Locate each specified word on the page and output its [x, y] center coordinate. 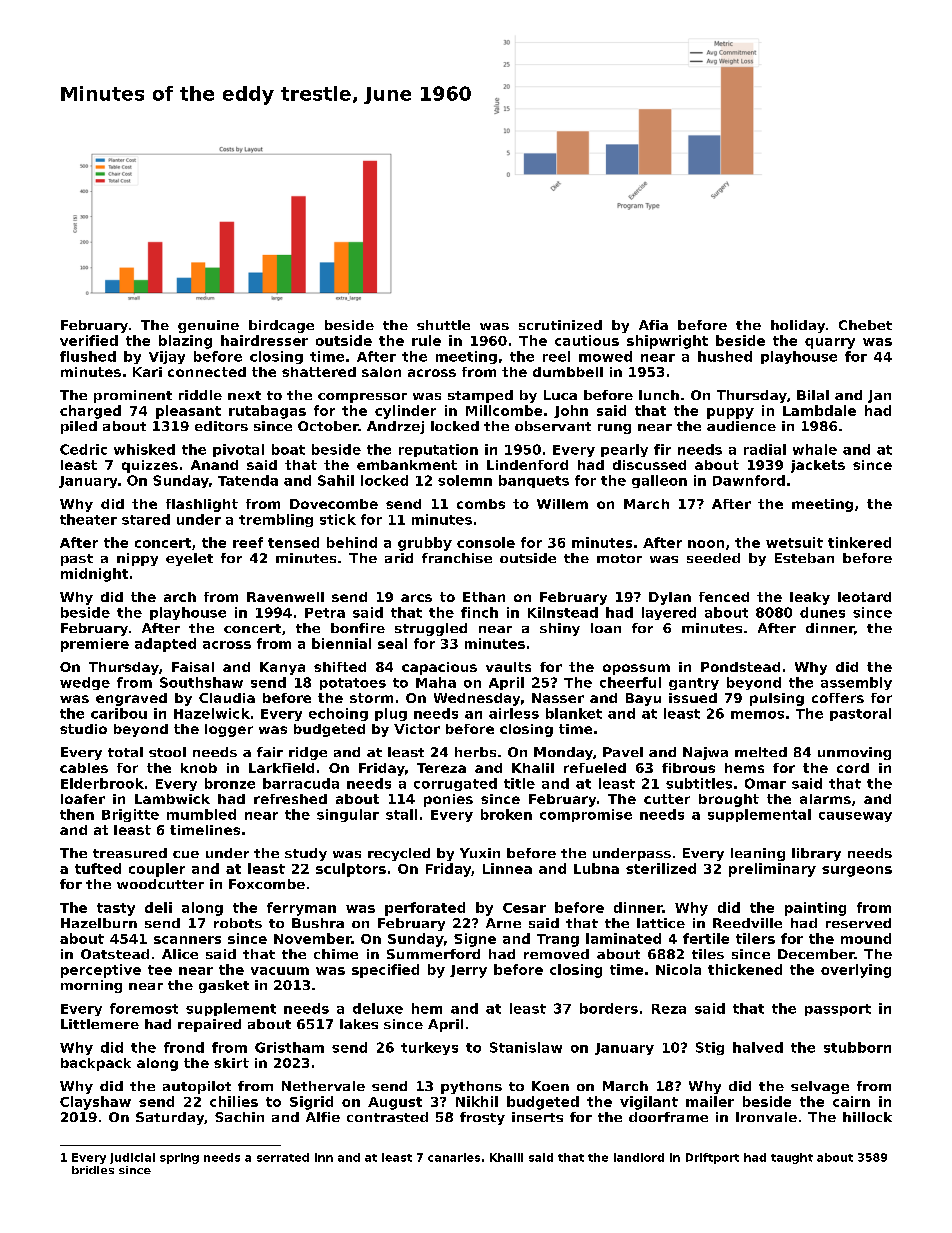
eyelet [189, 559]
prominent [133, 396]
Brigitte [130, 815]
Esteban [804, 558]
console [486, 542]
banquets [534, 481]
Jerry [468, 971]
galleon [659, 481]
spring [179, 1158]
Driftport [712, 1158]
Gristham [289, 1047]
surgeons [857, 871]
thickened [745, 969]
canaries [454, 1157]
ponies [448, 800]
